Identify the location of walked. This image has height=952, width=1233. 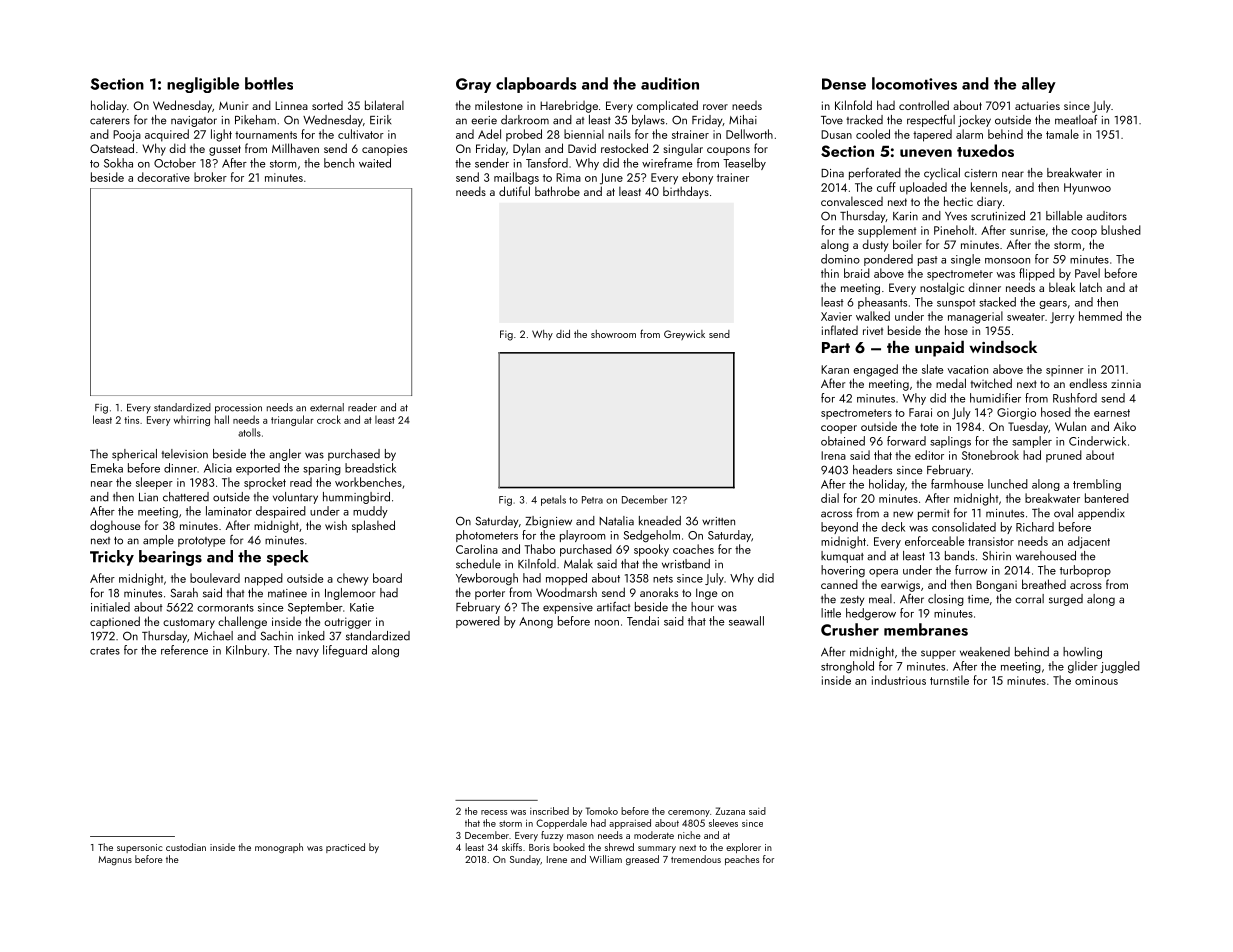
(873, 316).
